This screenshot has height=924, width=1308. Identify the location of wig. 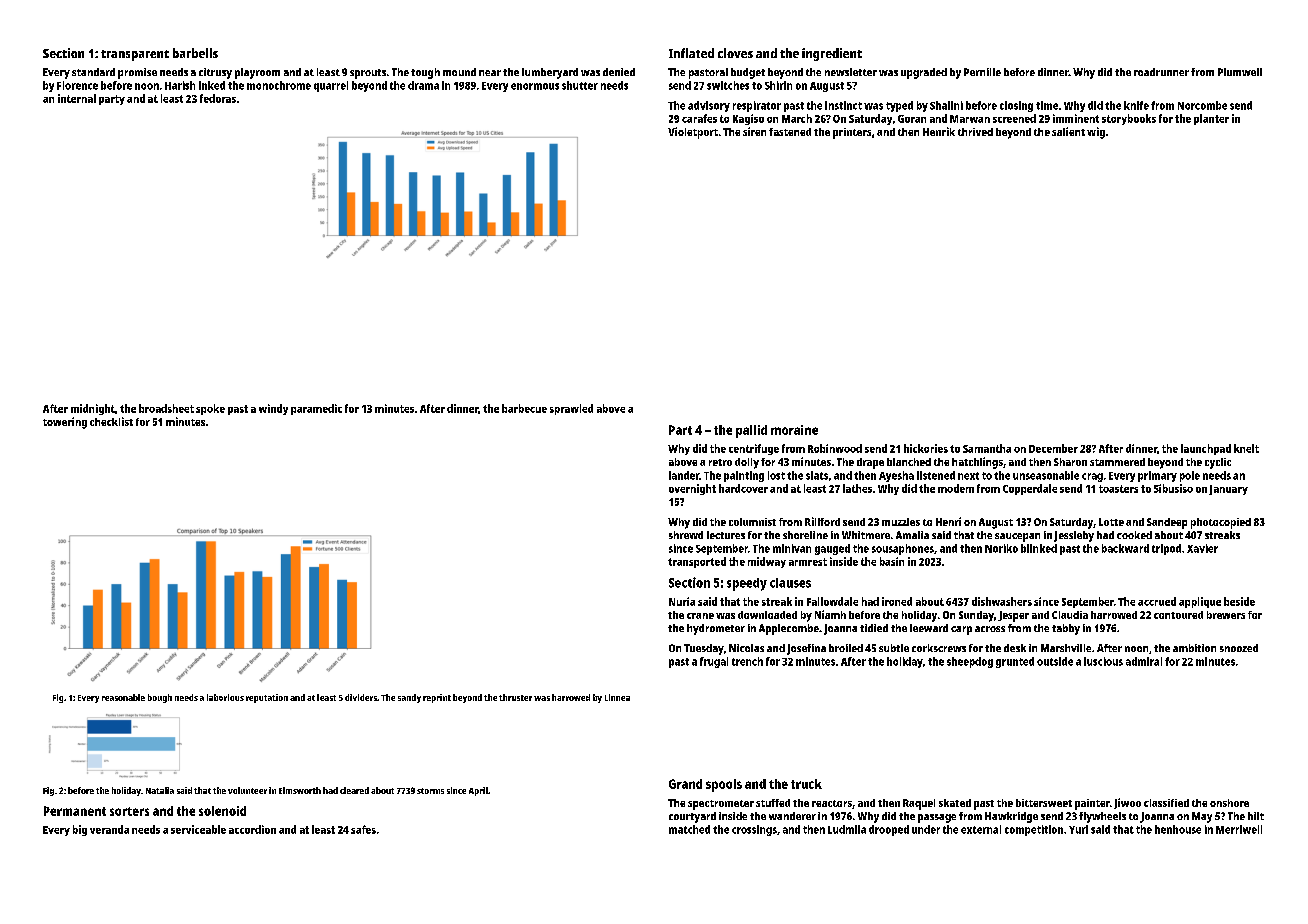
(1096, 133).
